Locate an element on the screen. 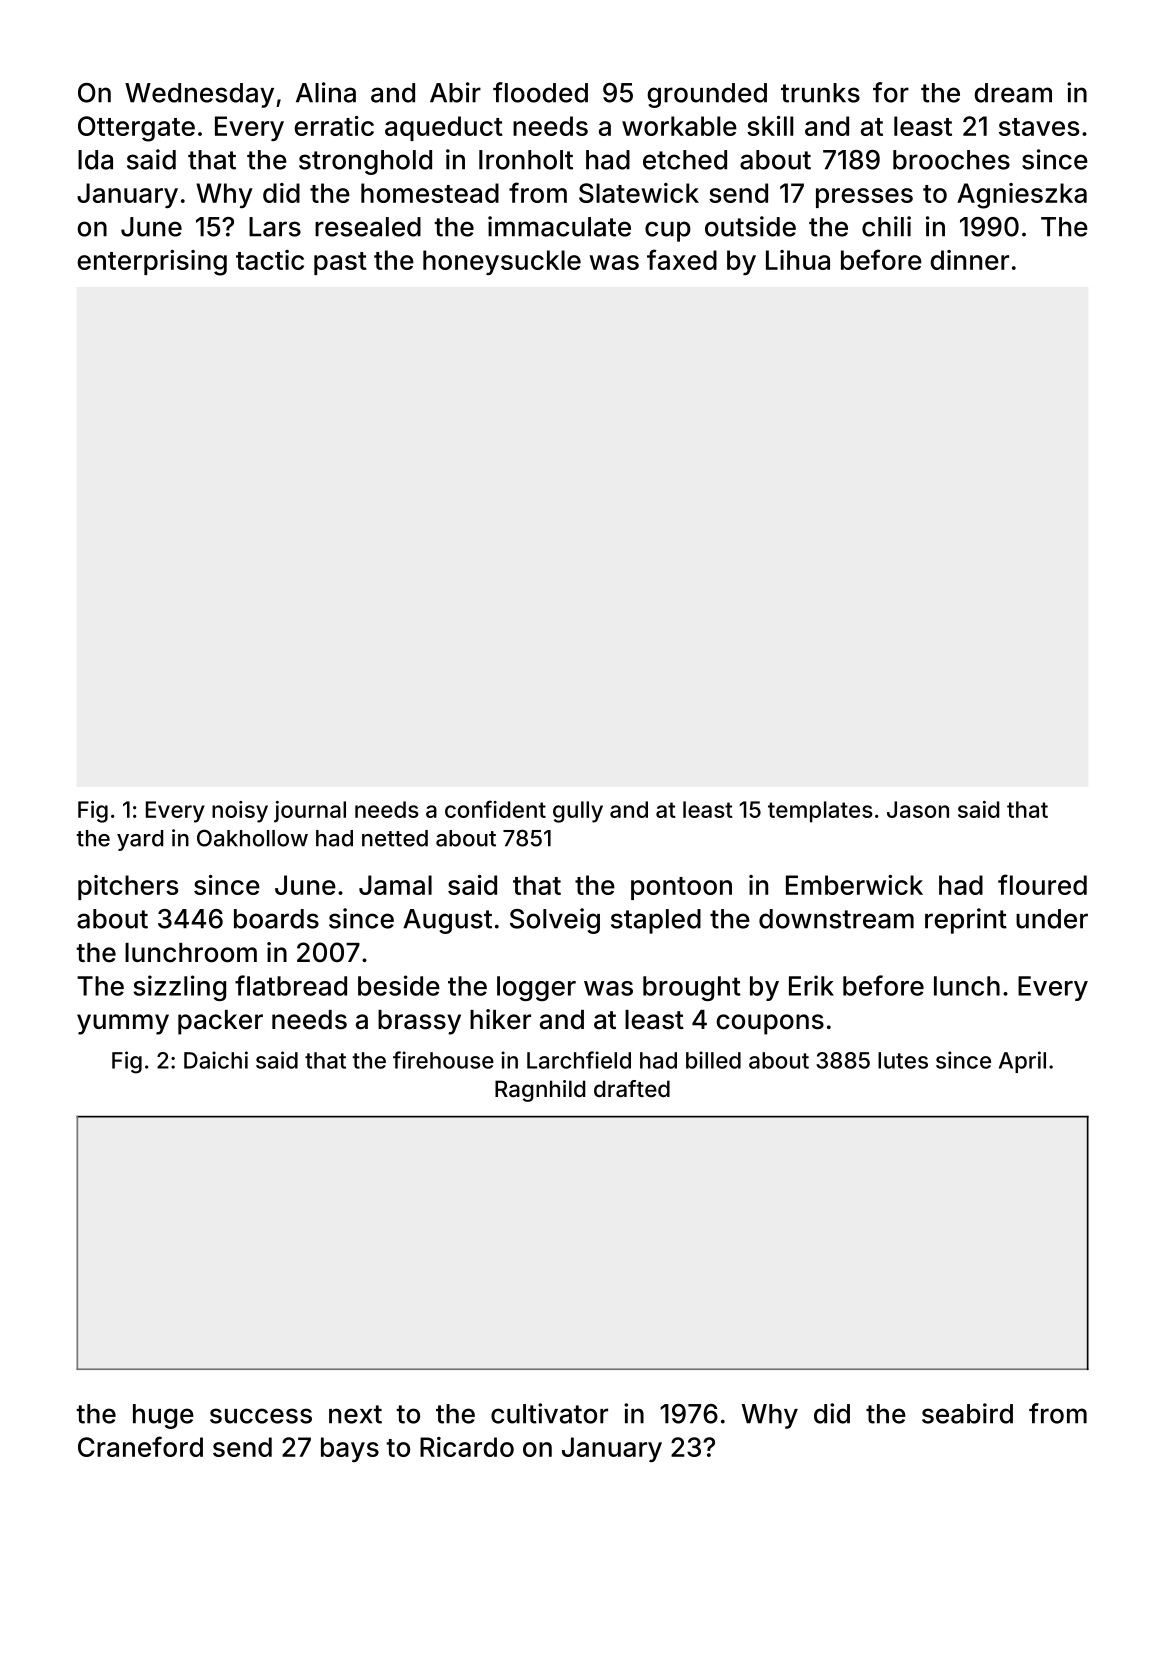  cup is located at coordinates (668, 231).
